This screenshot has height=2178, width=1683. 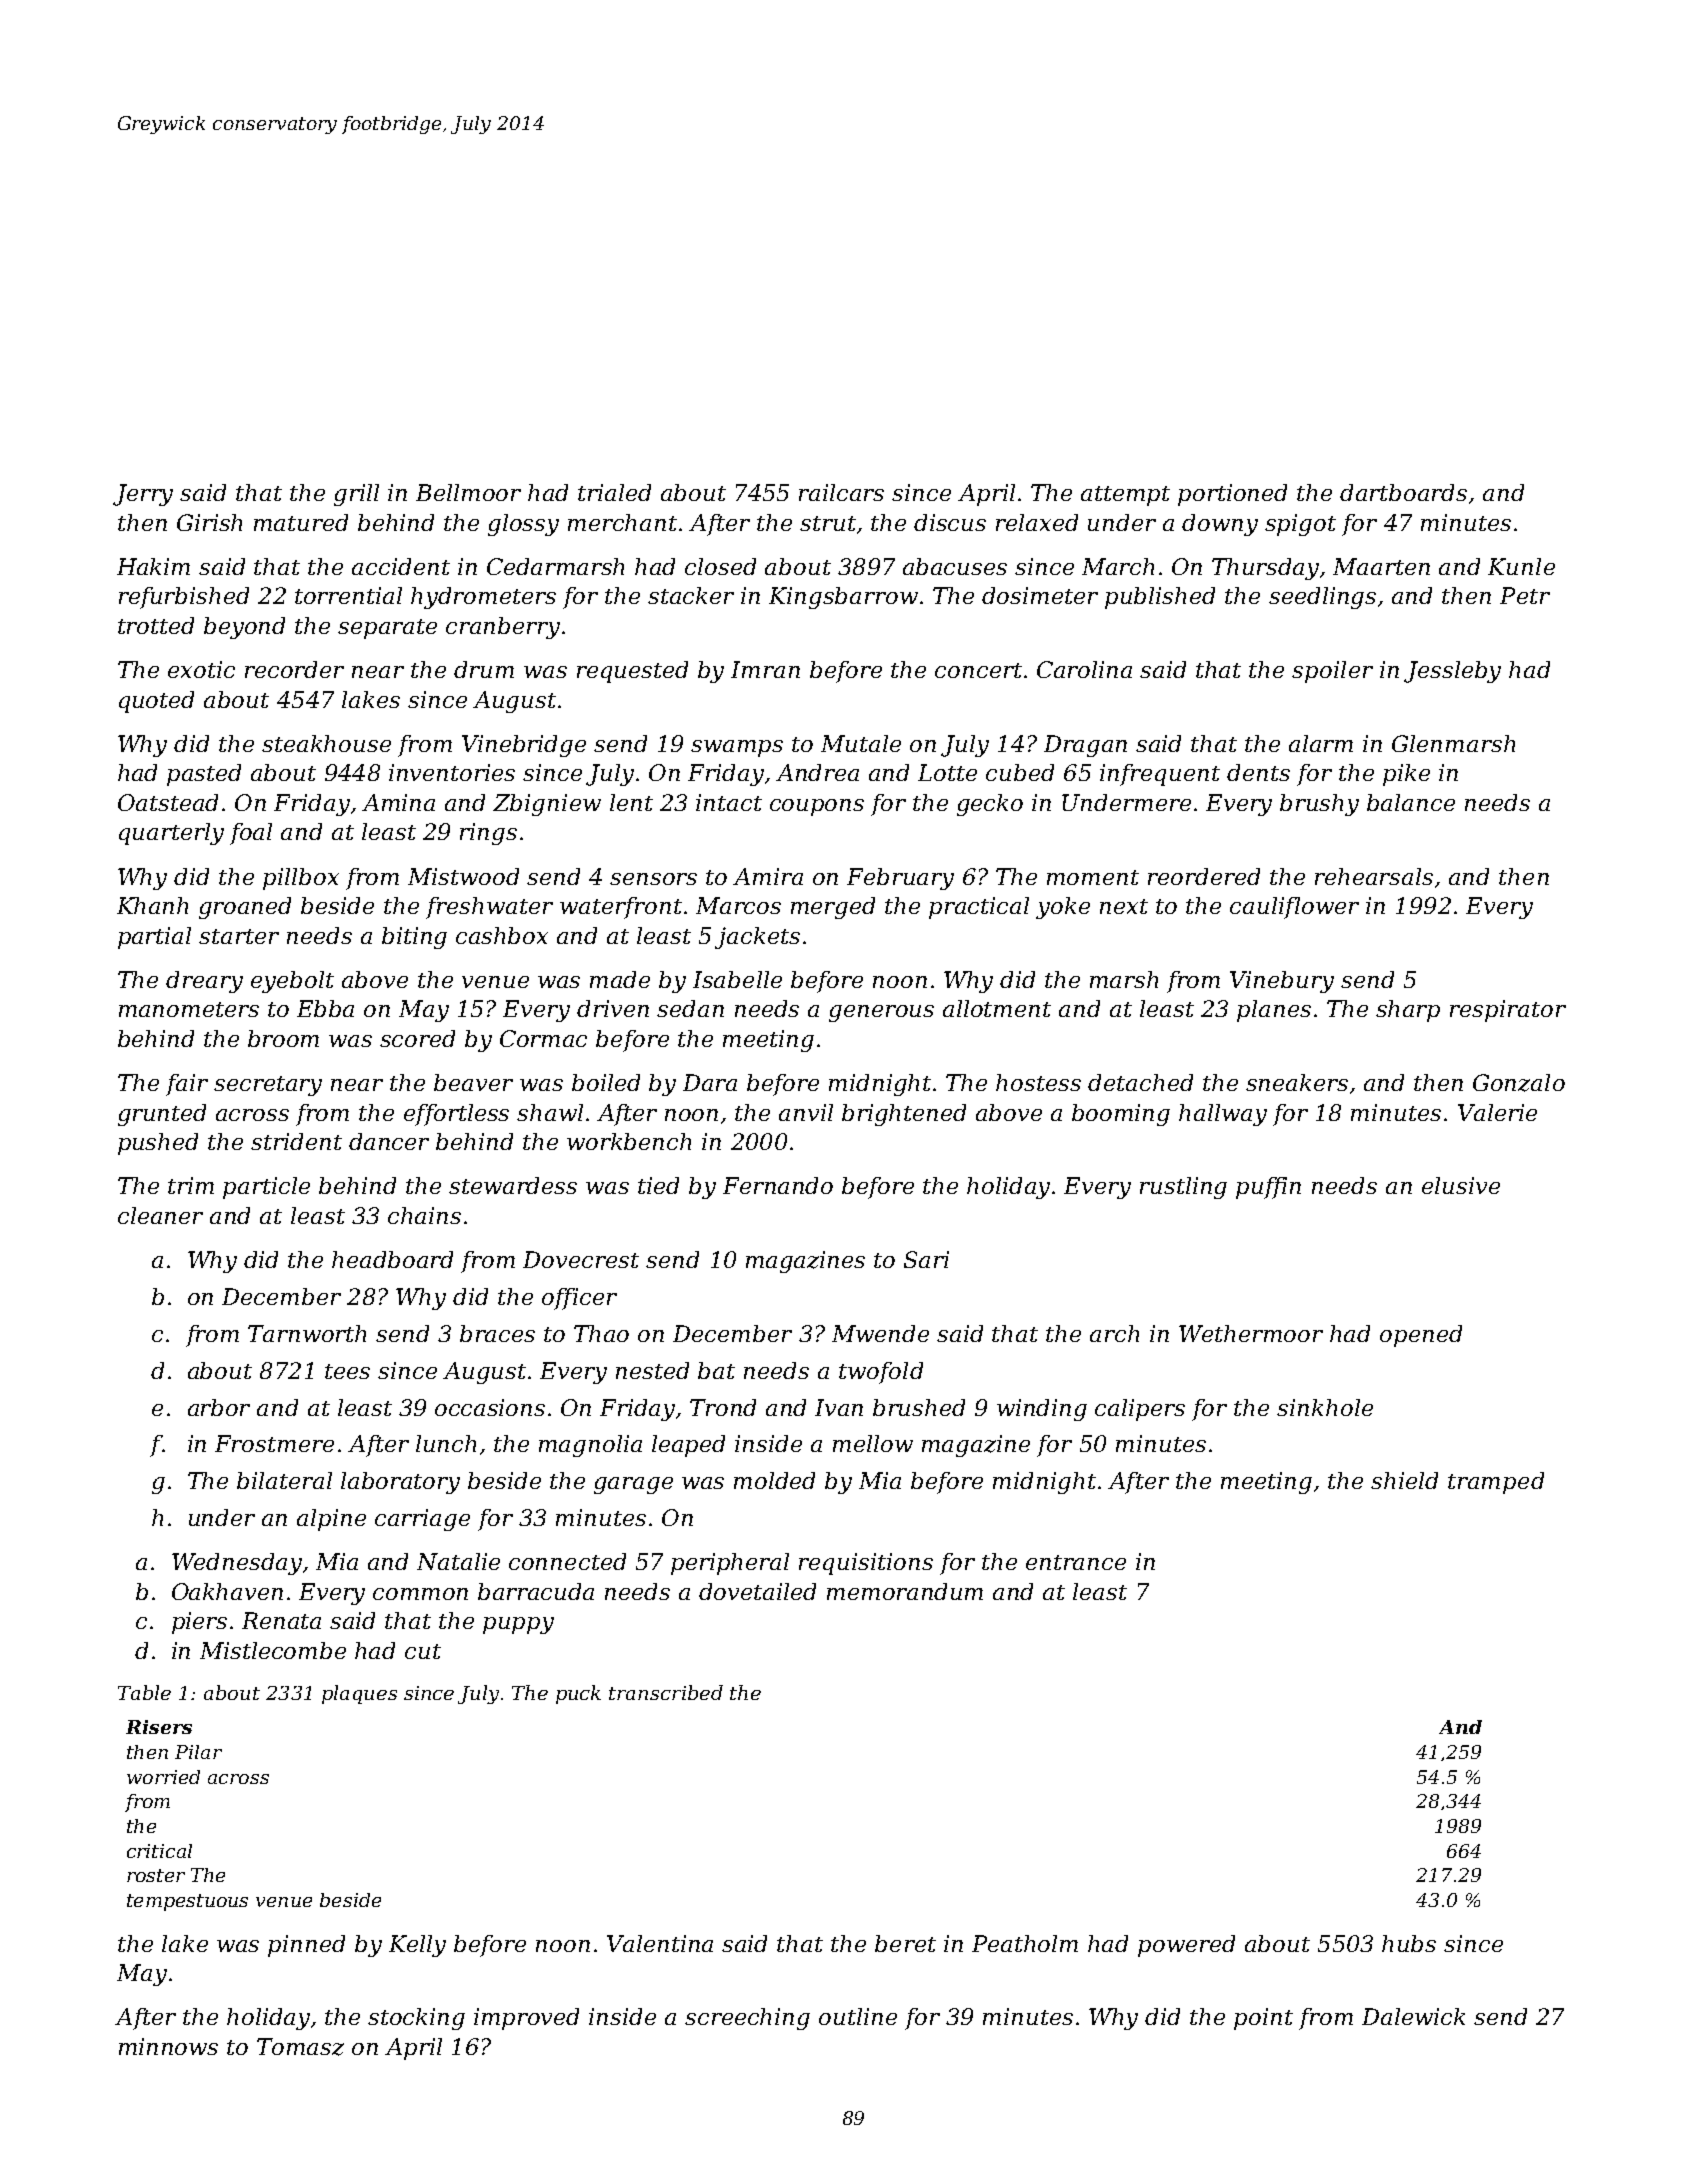 What do you see at coordinates (306, 1946) in the screenshot?
I see `pinned` at bounding box center [306, 1946].
